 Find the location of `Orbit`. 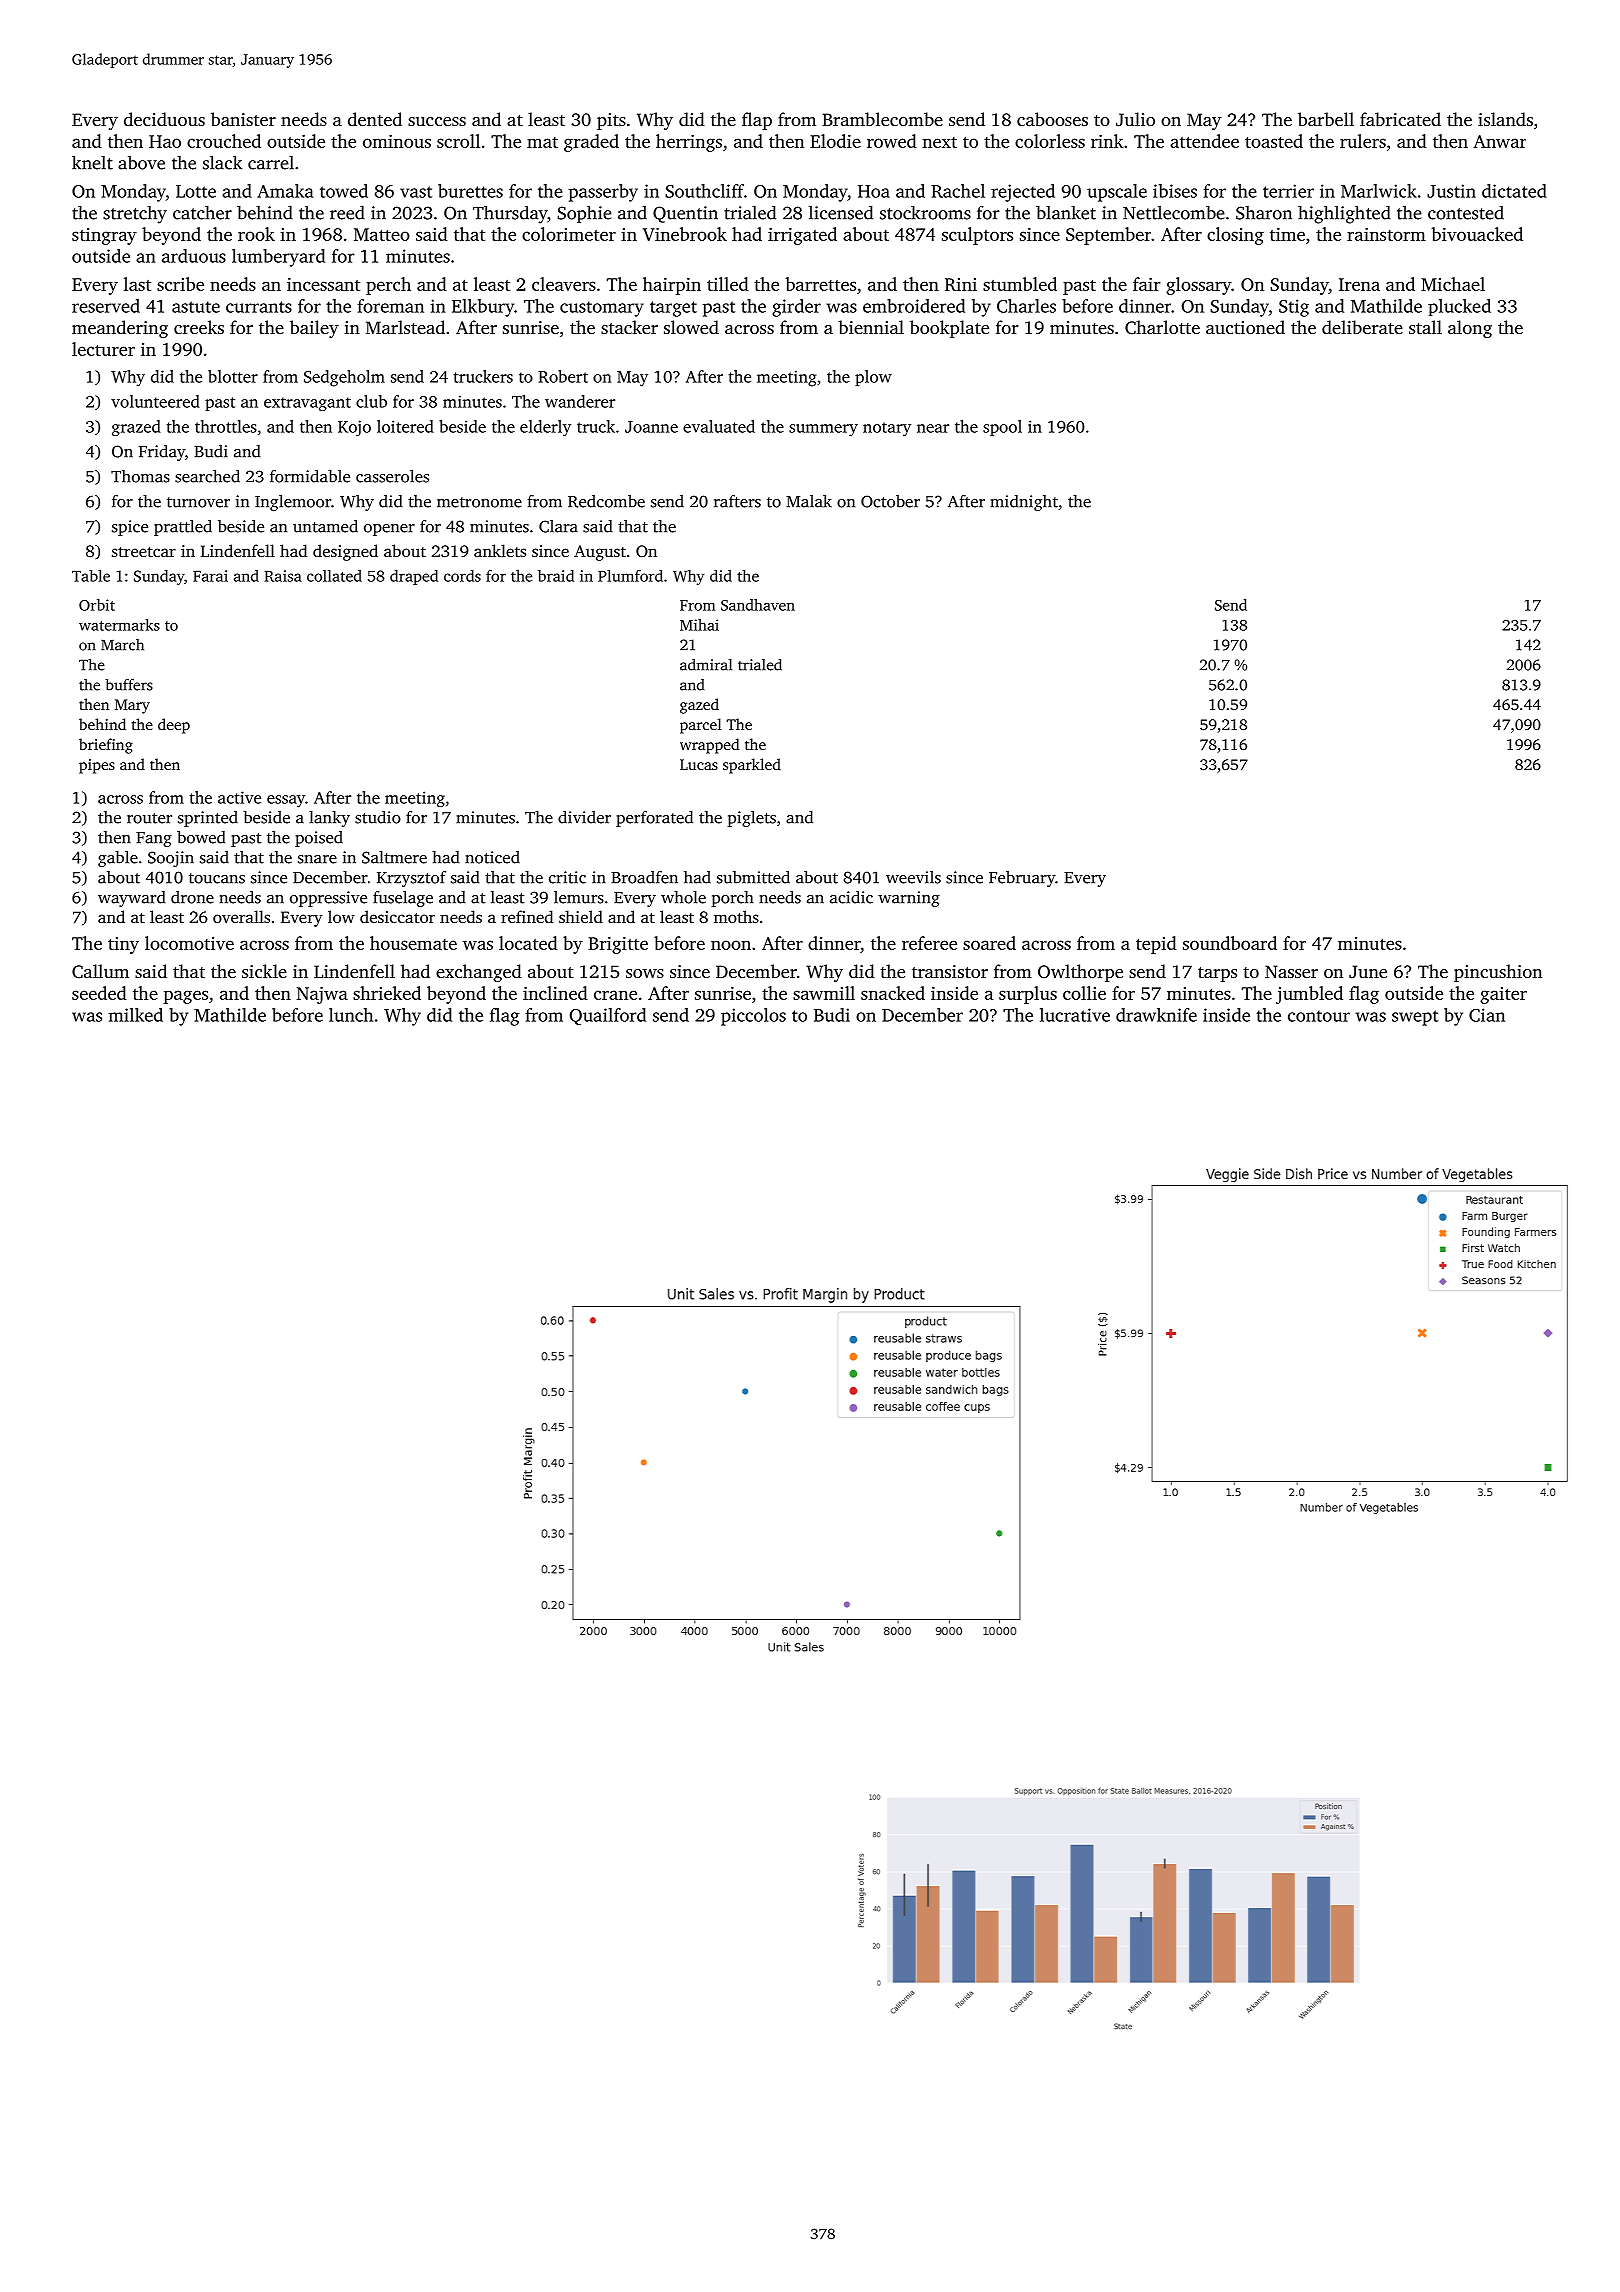

Orbit is located at coordinates (97, 605).
